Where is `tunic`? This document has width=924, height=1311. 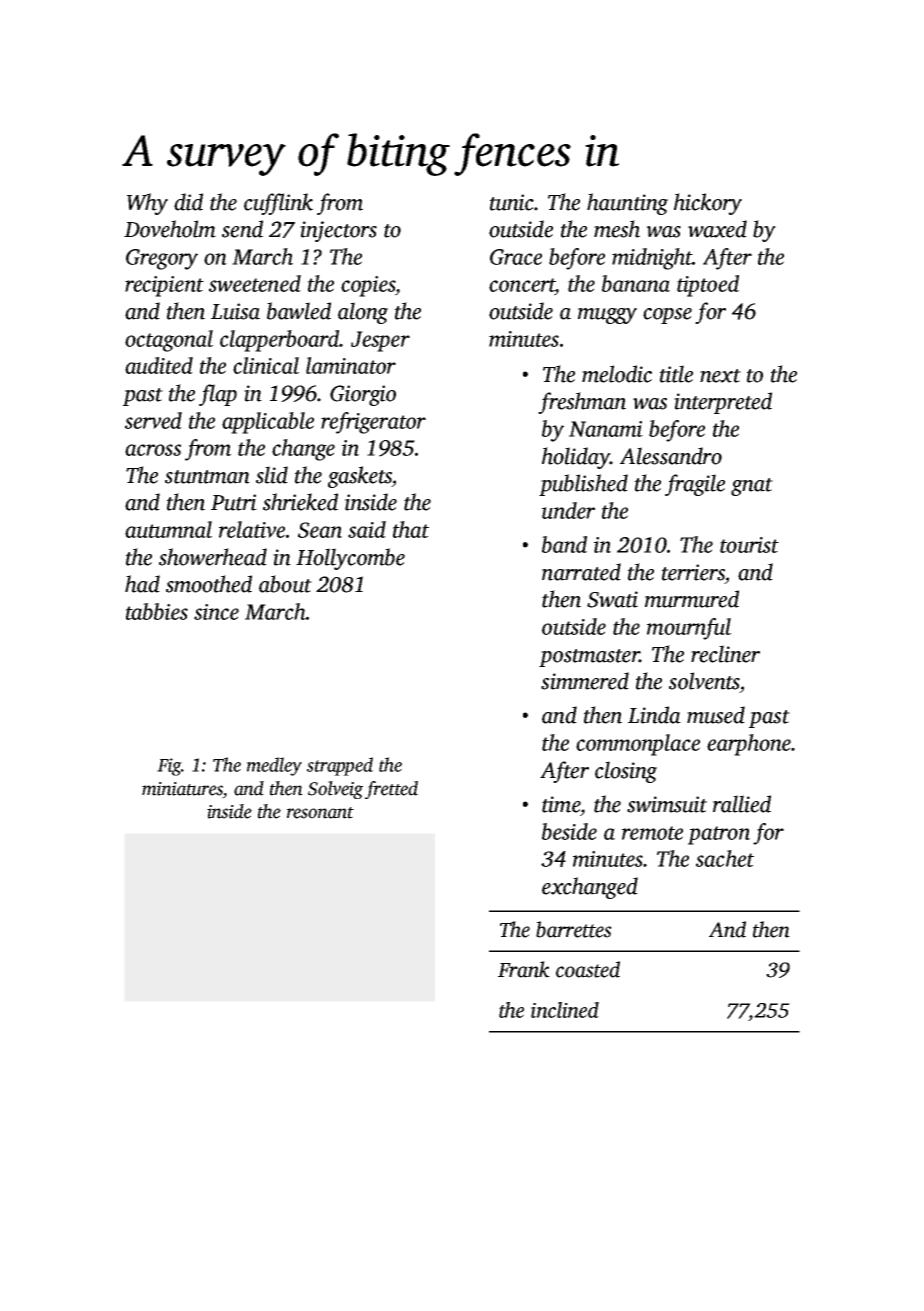 tunic is located at coordinates (512, 202).
